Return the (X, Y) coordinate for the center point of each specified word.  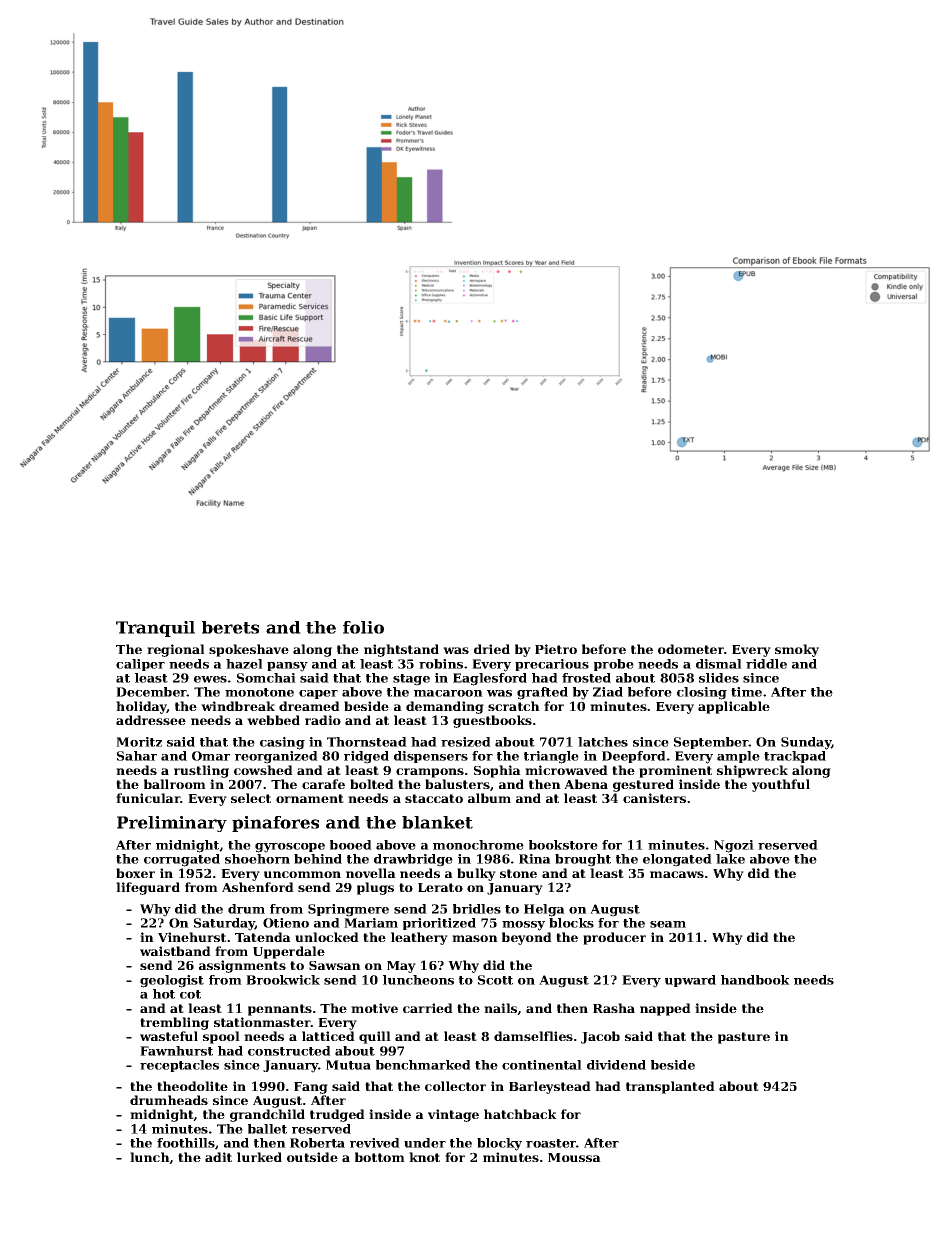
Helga (544, 910)
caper (318, 694)
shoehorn (257, 859)
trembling (174, 1023)
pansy (287, 667)
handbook (755, 980)
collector (455, 1086)
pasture (744, 1038)
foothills (186, 1143)
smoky (797, 650)
